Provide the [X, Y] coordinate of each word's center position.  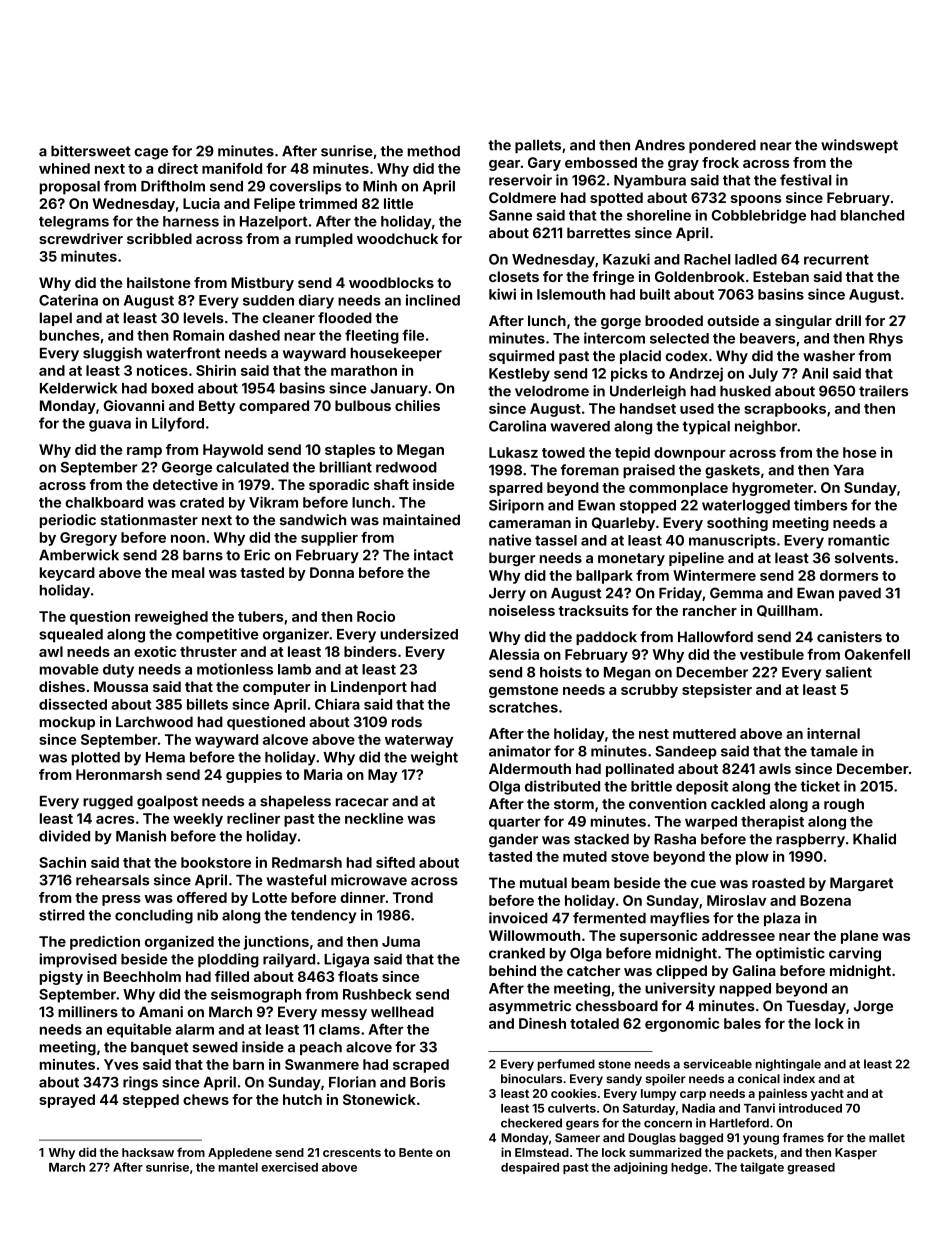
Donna [332, 572]
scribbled [159, 238]
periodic [68, 521]
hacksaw [148, 1152]
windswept [859, 146]
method [434, 151]
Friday [680, 594]
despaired [530, 1168]
